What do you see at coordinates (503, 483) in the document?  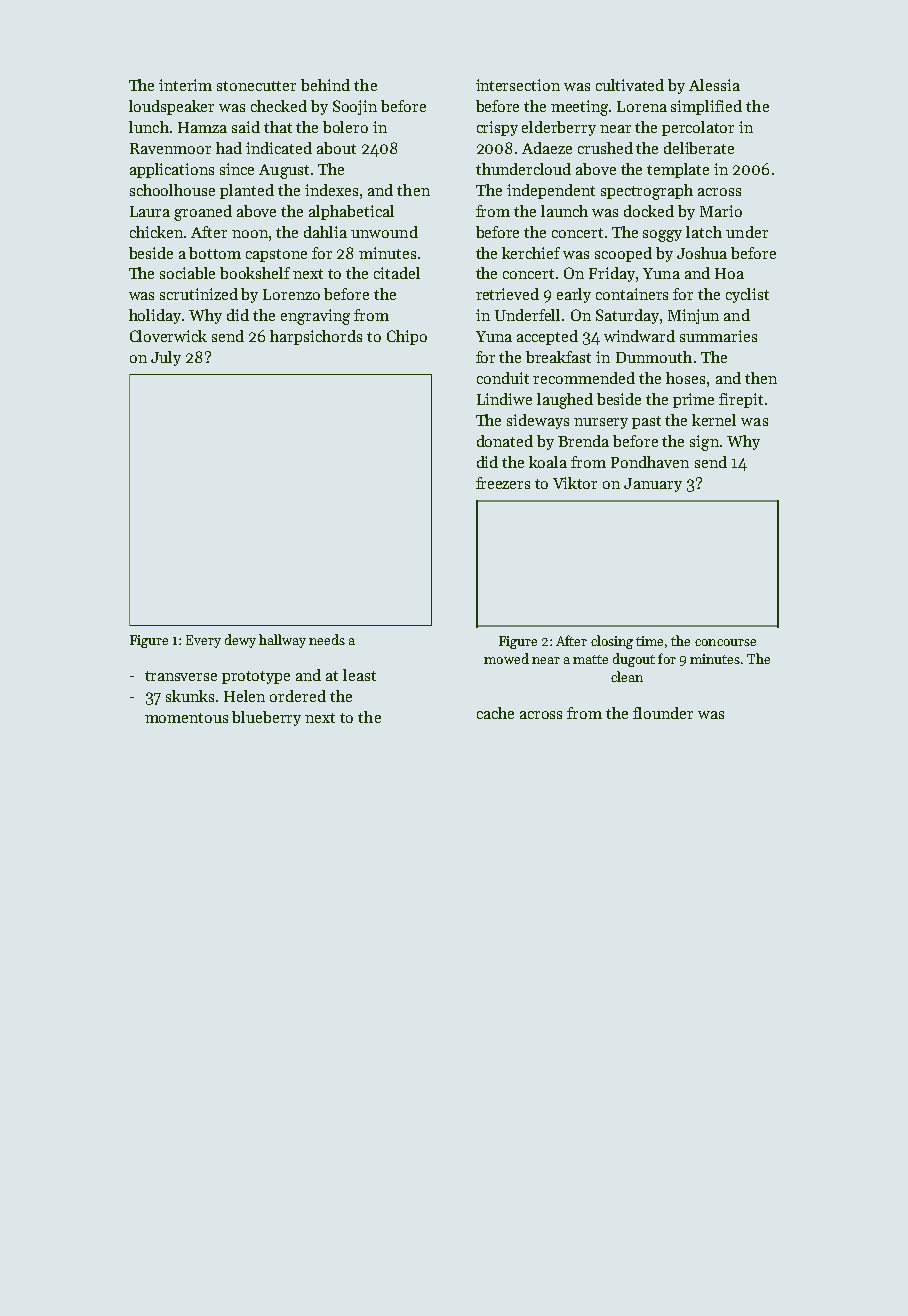 I see `freezers` at bounding box center [503, 483].
